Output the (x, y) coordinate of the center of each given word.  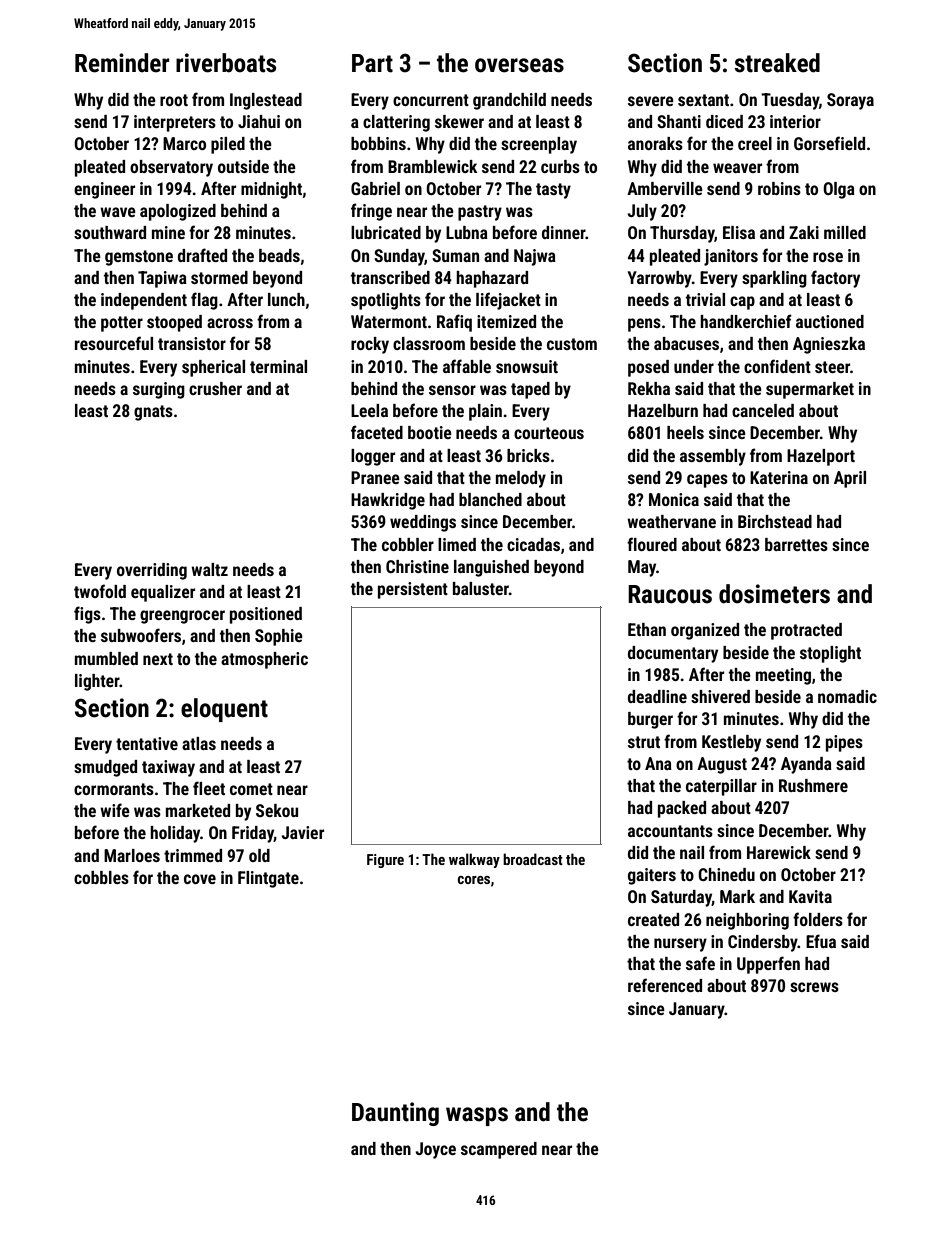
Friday (253, 834)
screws (814, 987)
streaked (777, 63)
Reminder (122, 63)
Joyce (435, 1150)
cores (474, 880)
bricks (528, 455)
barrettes (796, 544)
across (230, 323)
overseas (519, 65)
